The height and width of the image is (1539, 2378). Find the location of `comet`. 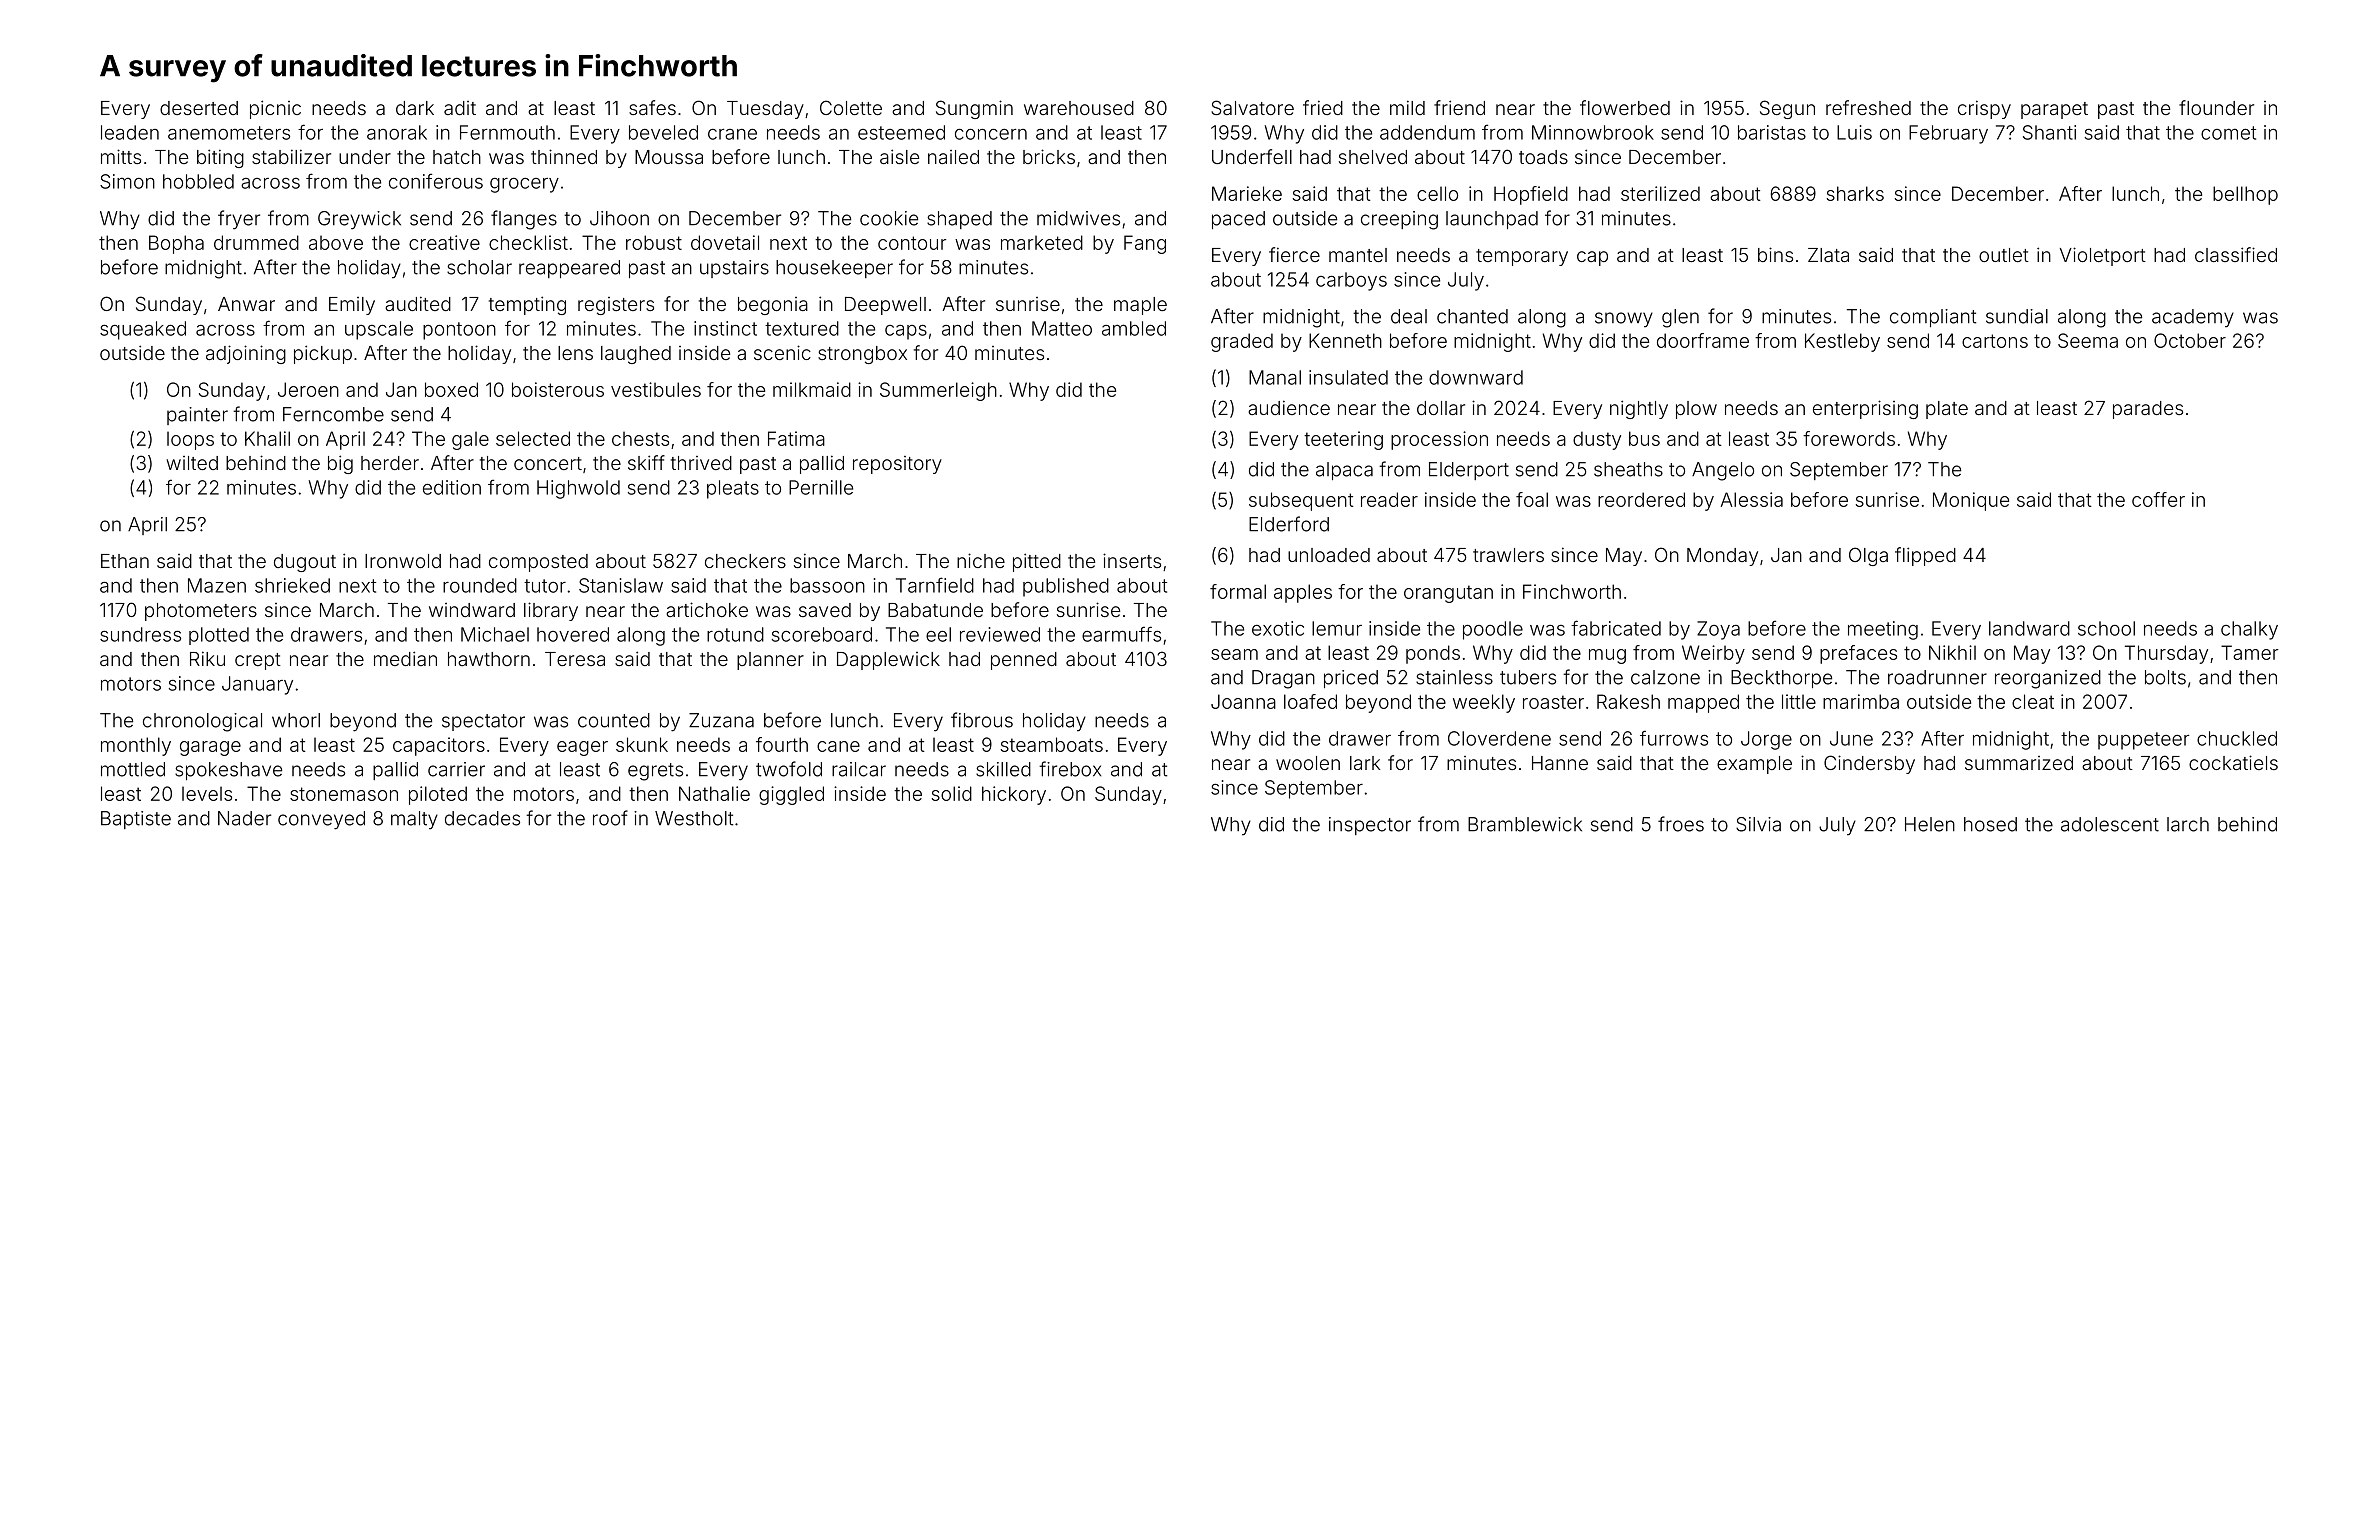

comet is located at coordinates (2228, 133).
